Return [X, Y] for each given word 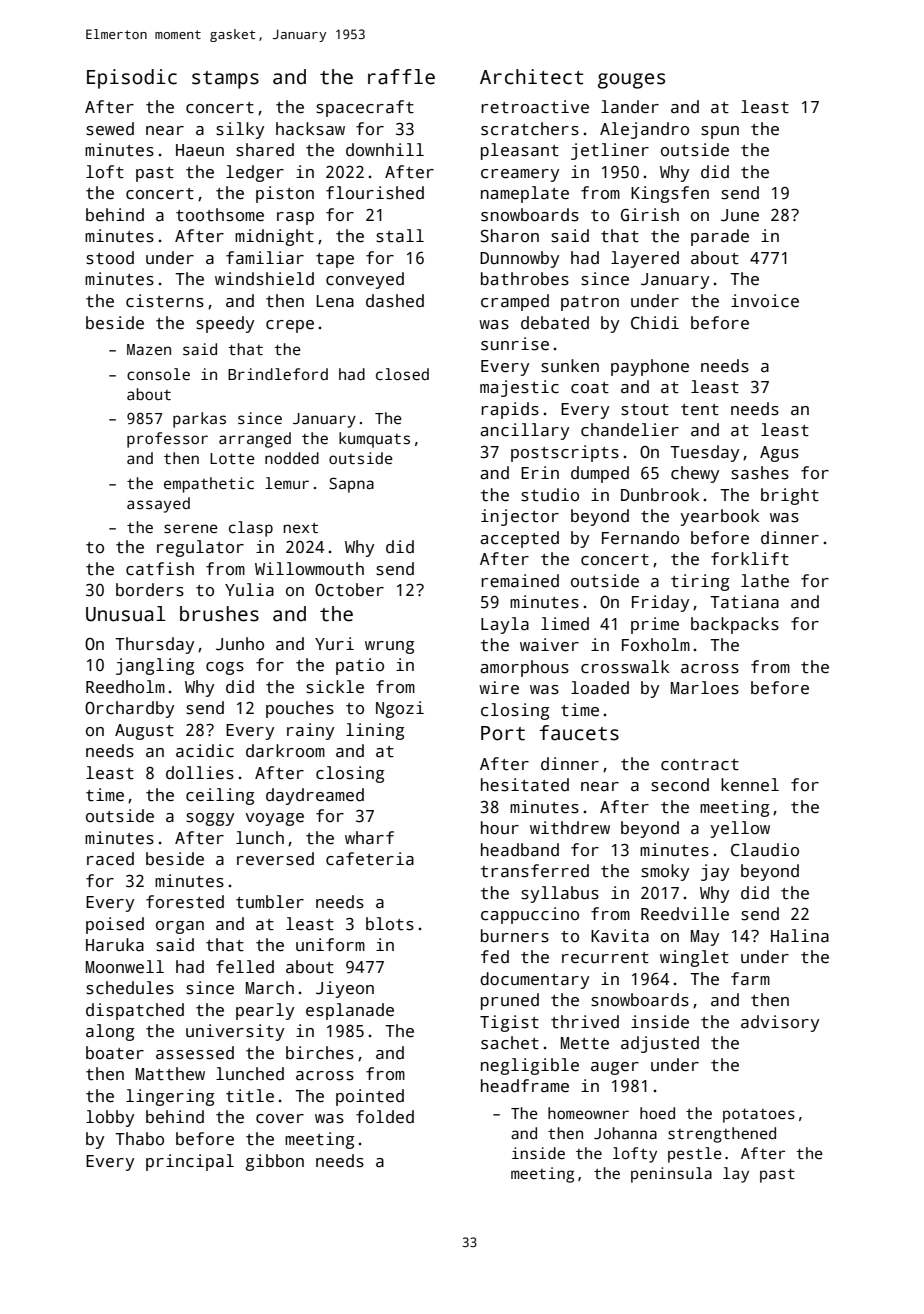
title [250, 1096]
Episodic [132, 79]
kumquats [374, 440]
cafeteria [370, 859]
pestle [695, 1155]
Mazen [149, 349]
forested [185, 902]
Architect [531, 77]
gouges [631, 81]
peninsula [671, 1175]
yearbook [720, 517]
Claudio [765, 850]
